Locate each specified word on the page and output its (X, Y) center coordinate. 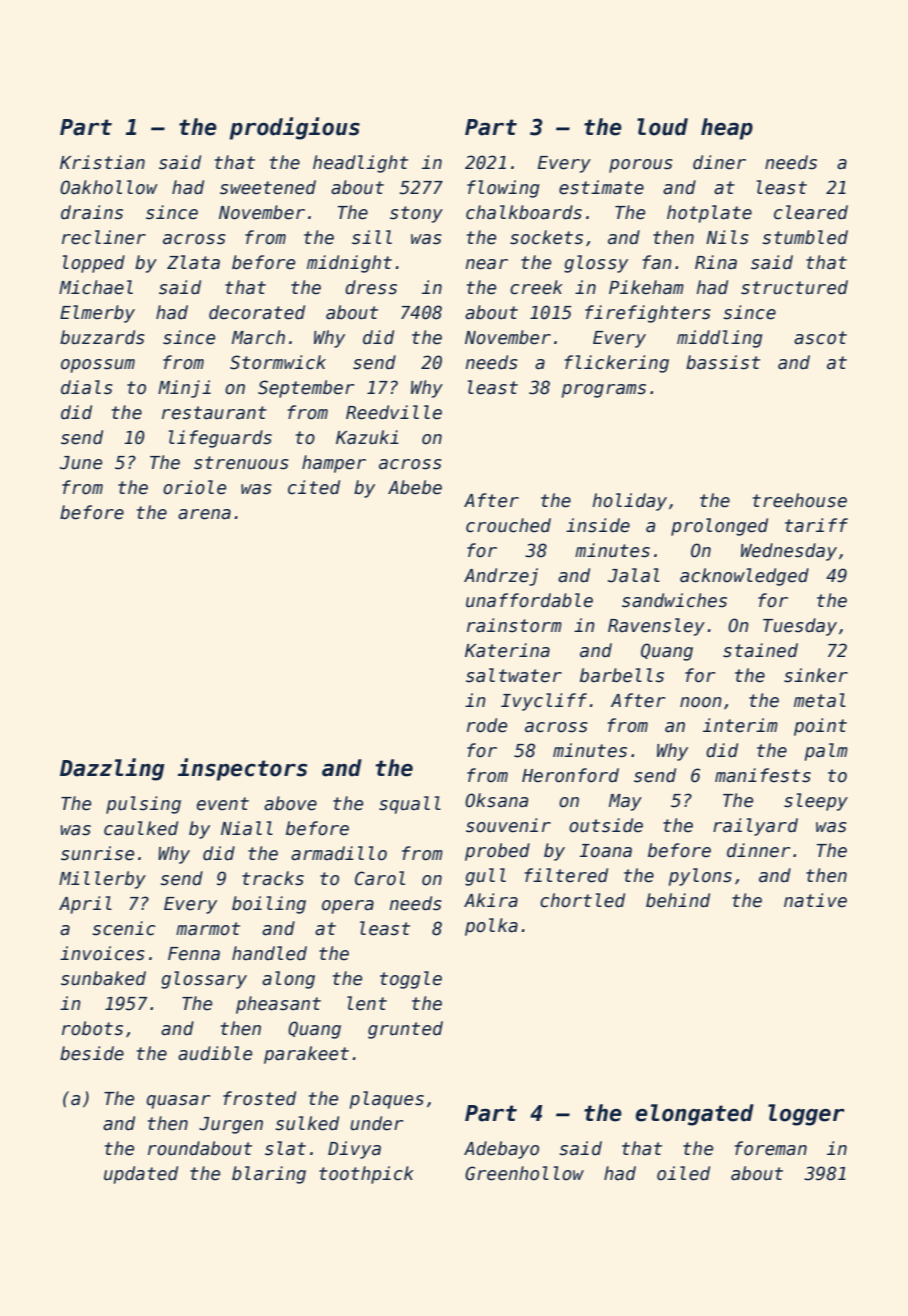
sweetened (268, 187)
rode (487, 725)
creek (536, 287)
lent (367, 1003)
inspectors (242, 769)
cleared (811, 212)
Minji (184, 389)
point (820, 727)
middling (719, 339)
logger (806, 1115)
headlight (360, 164)
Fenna (194, 954)
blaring (269, 1175)
